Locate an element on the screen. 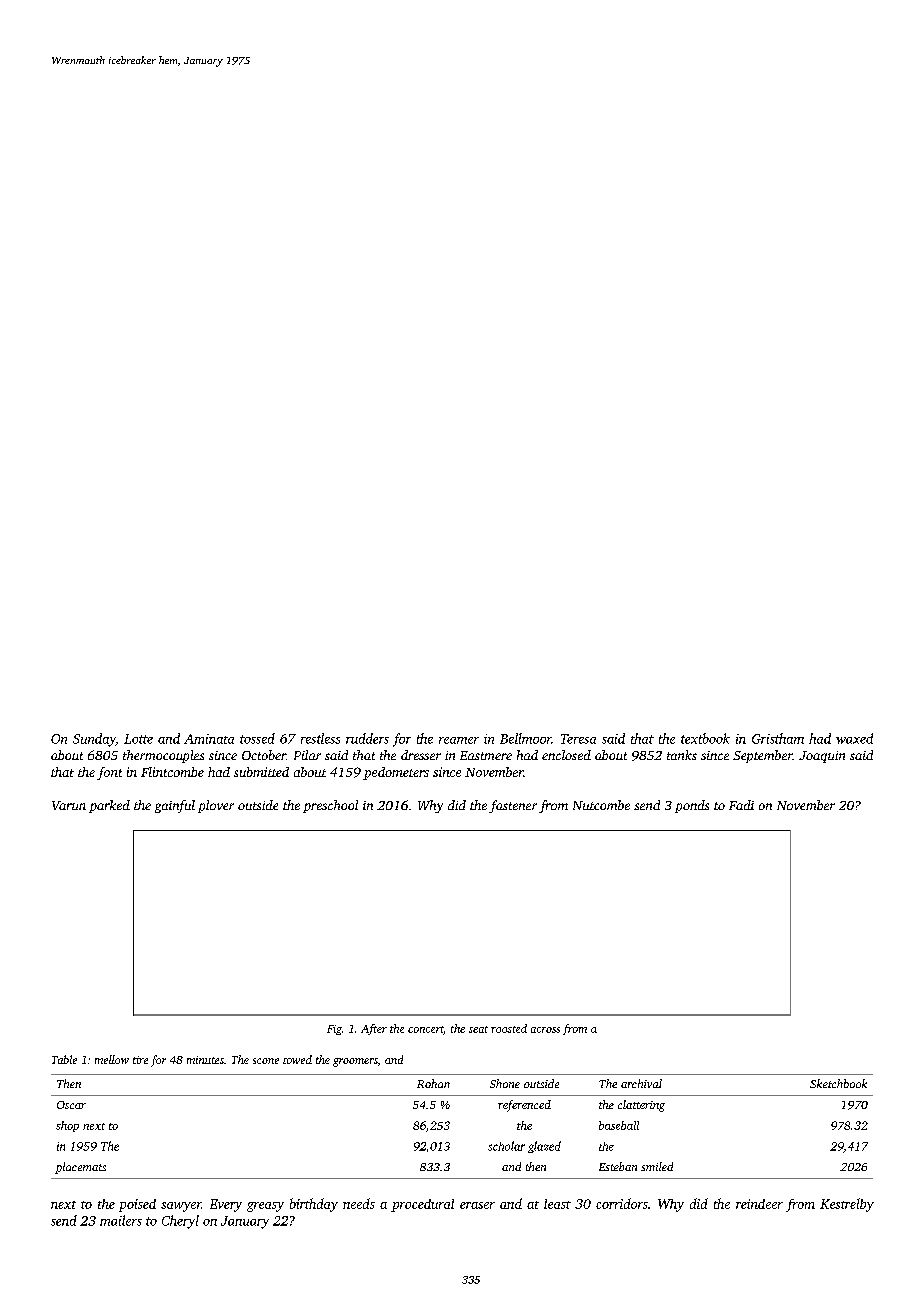 The image size is (924, 1314). rudders is located at coordinates (367, 738).
